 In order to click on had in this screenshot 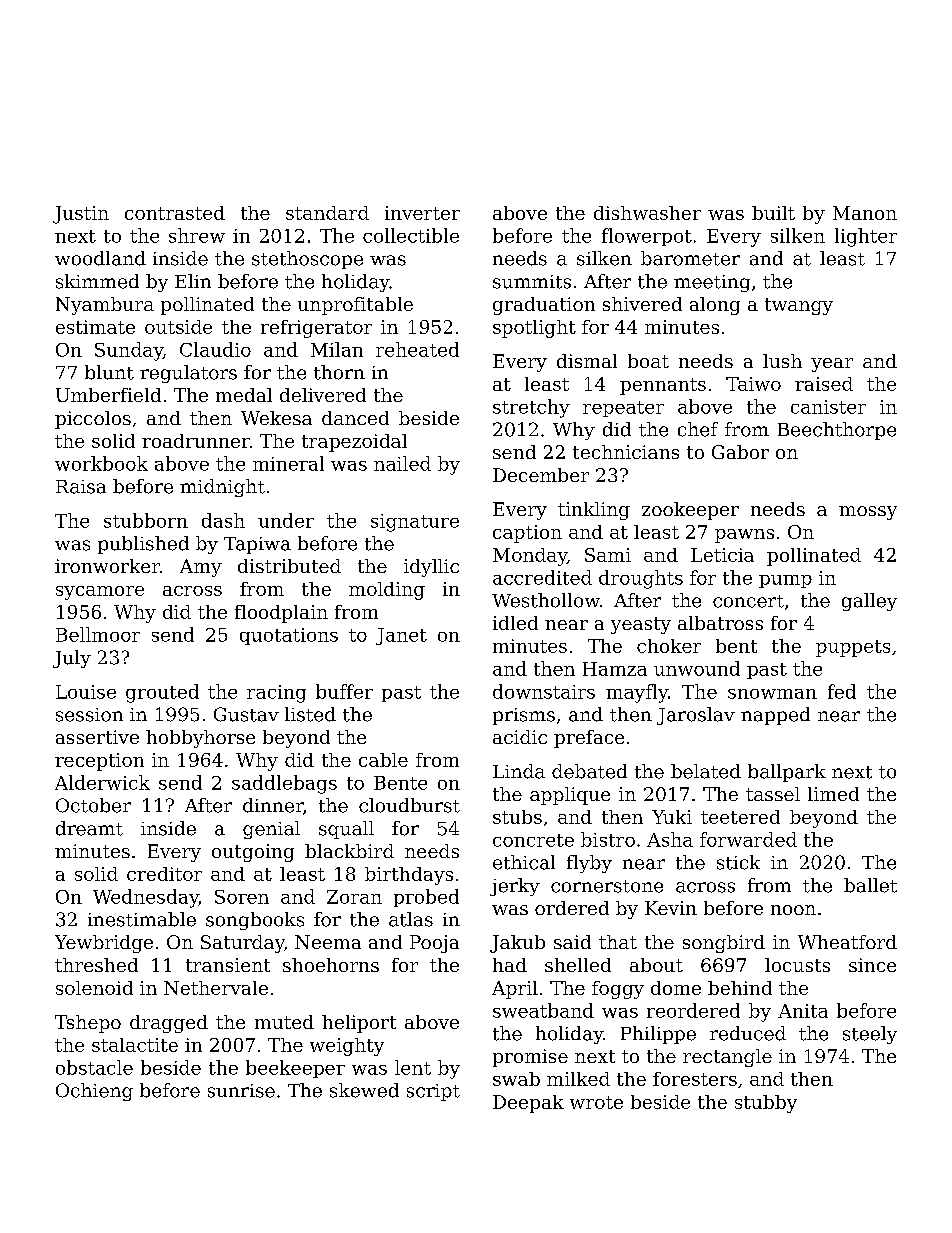, I will do `click(510, 965)`.
